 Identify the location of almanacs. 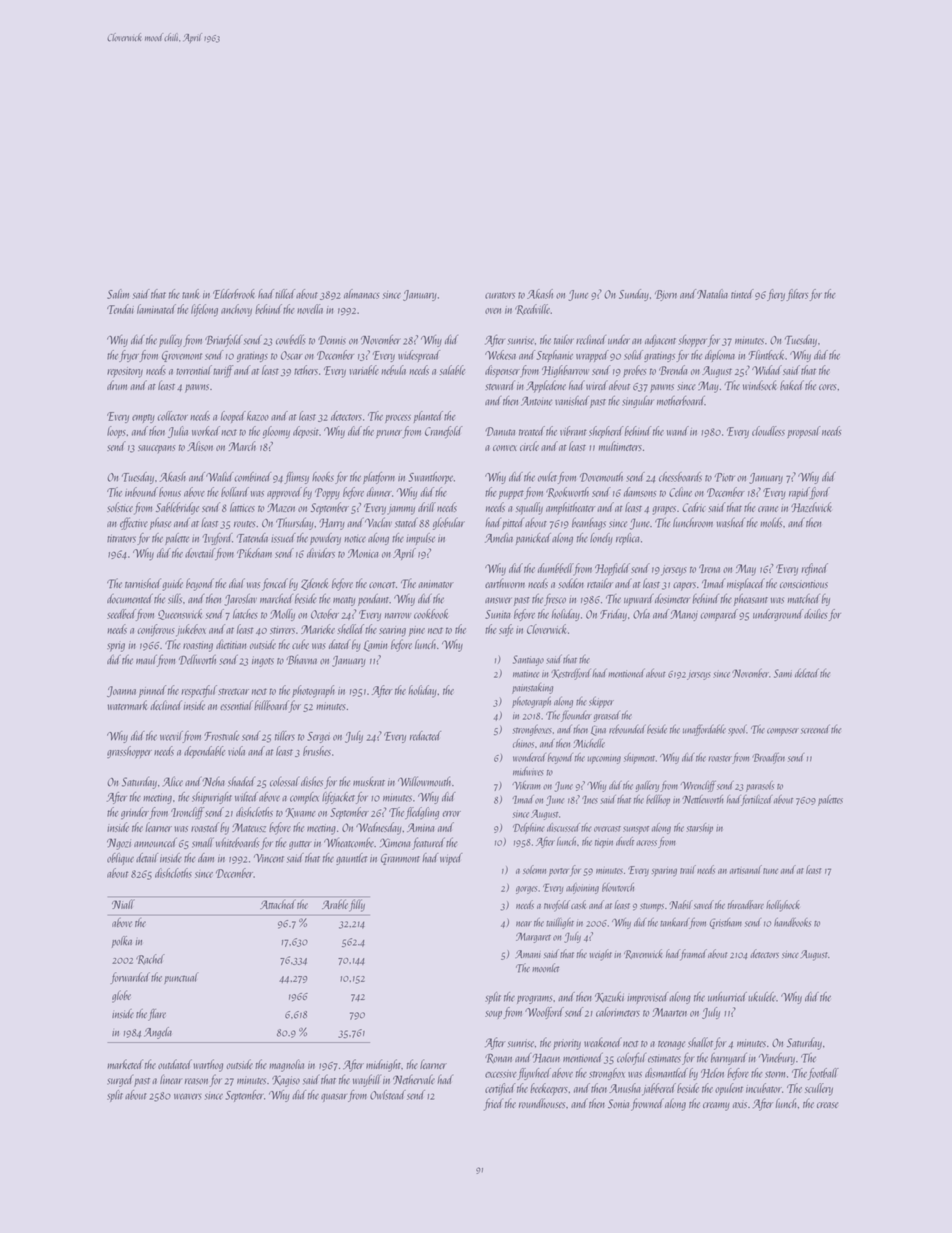
(362, 294).
